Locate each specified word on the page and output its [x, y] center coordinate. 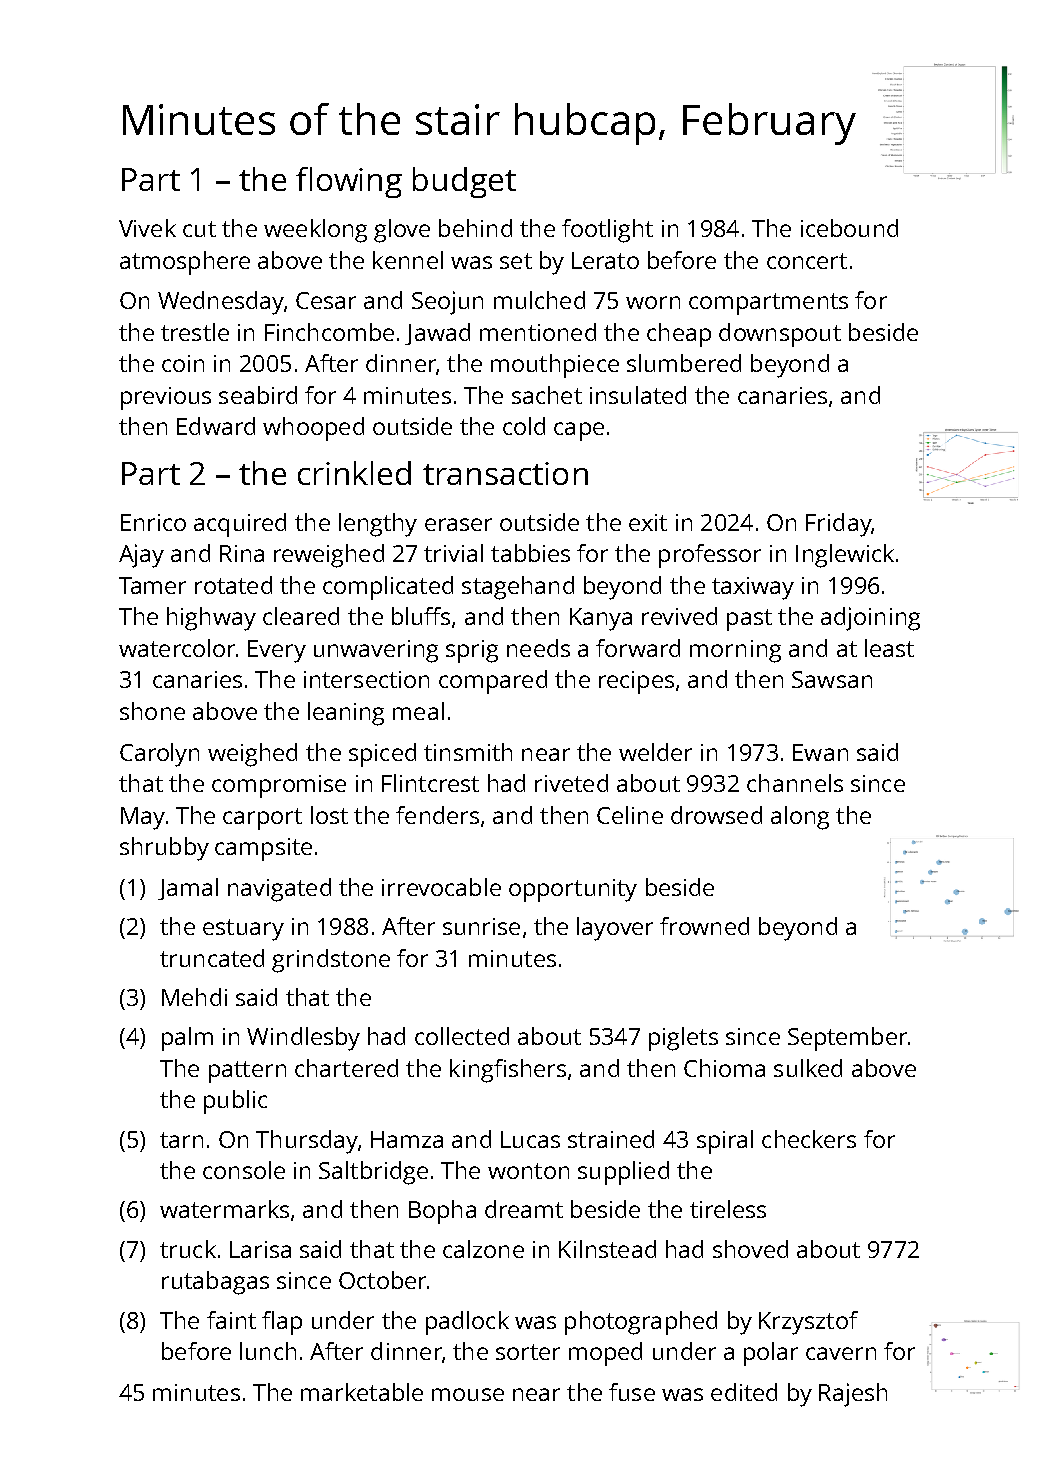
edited [744, 1392]
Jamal [188, 889]
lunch [268, 1351]
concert [807, 261]
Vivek [147, 228]
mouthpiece [555, 366]
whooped [313, 429]
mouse [468, 1394]
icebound [849, 228]
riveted [571, 783]
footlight [607, 231]
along [800, 818]
